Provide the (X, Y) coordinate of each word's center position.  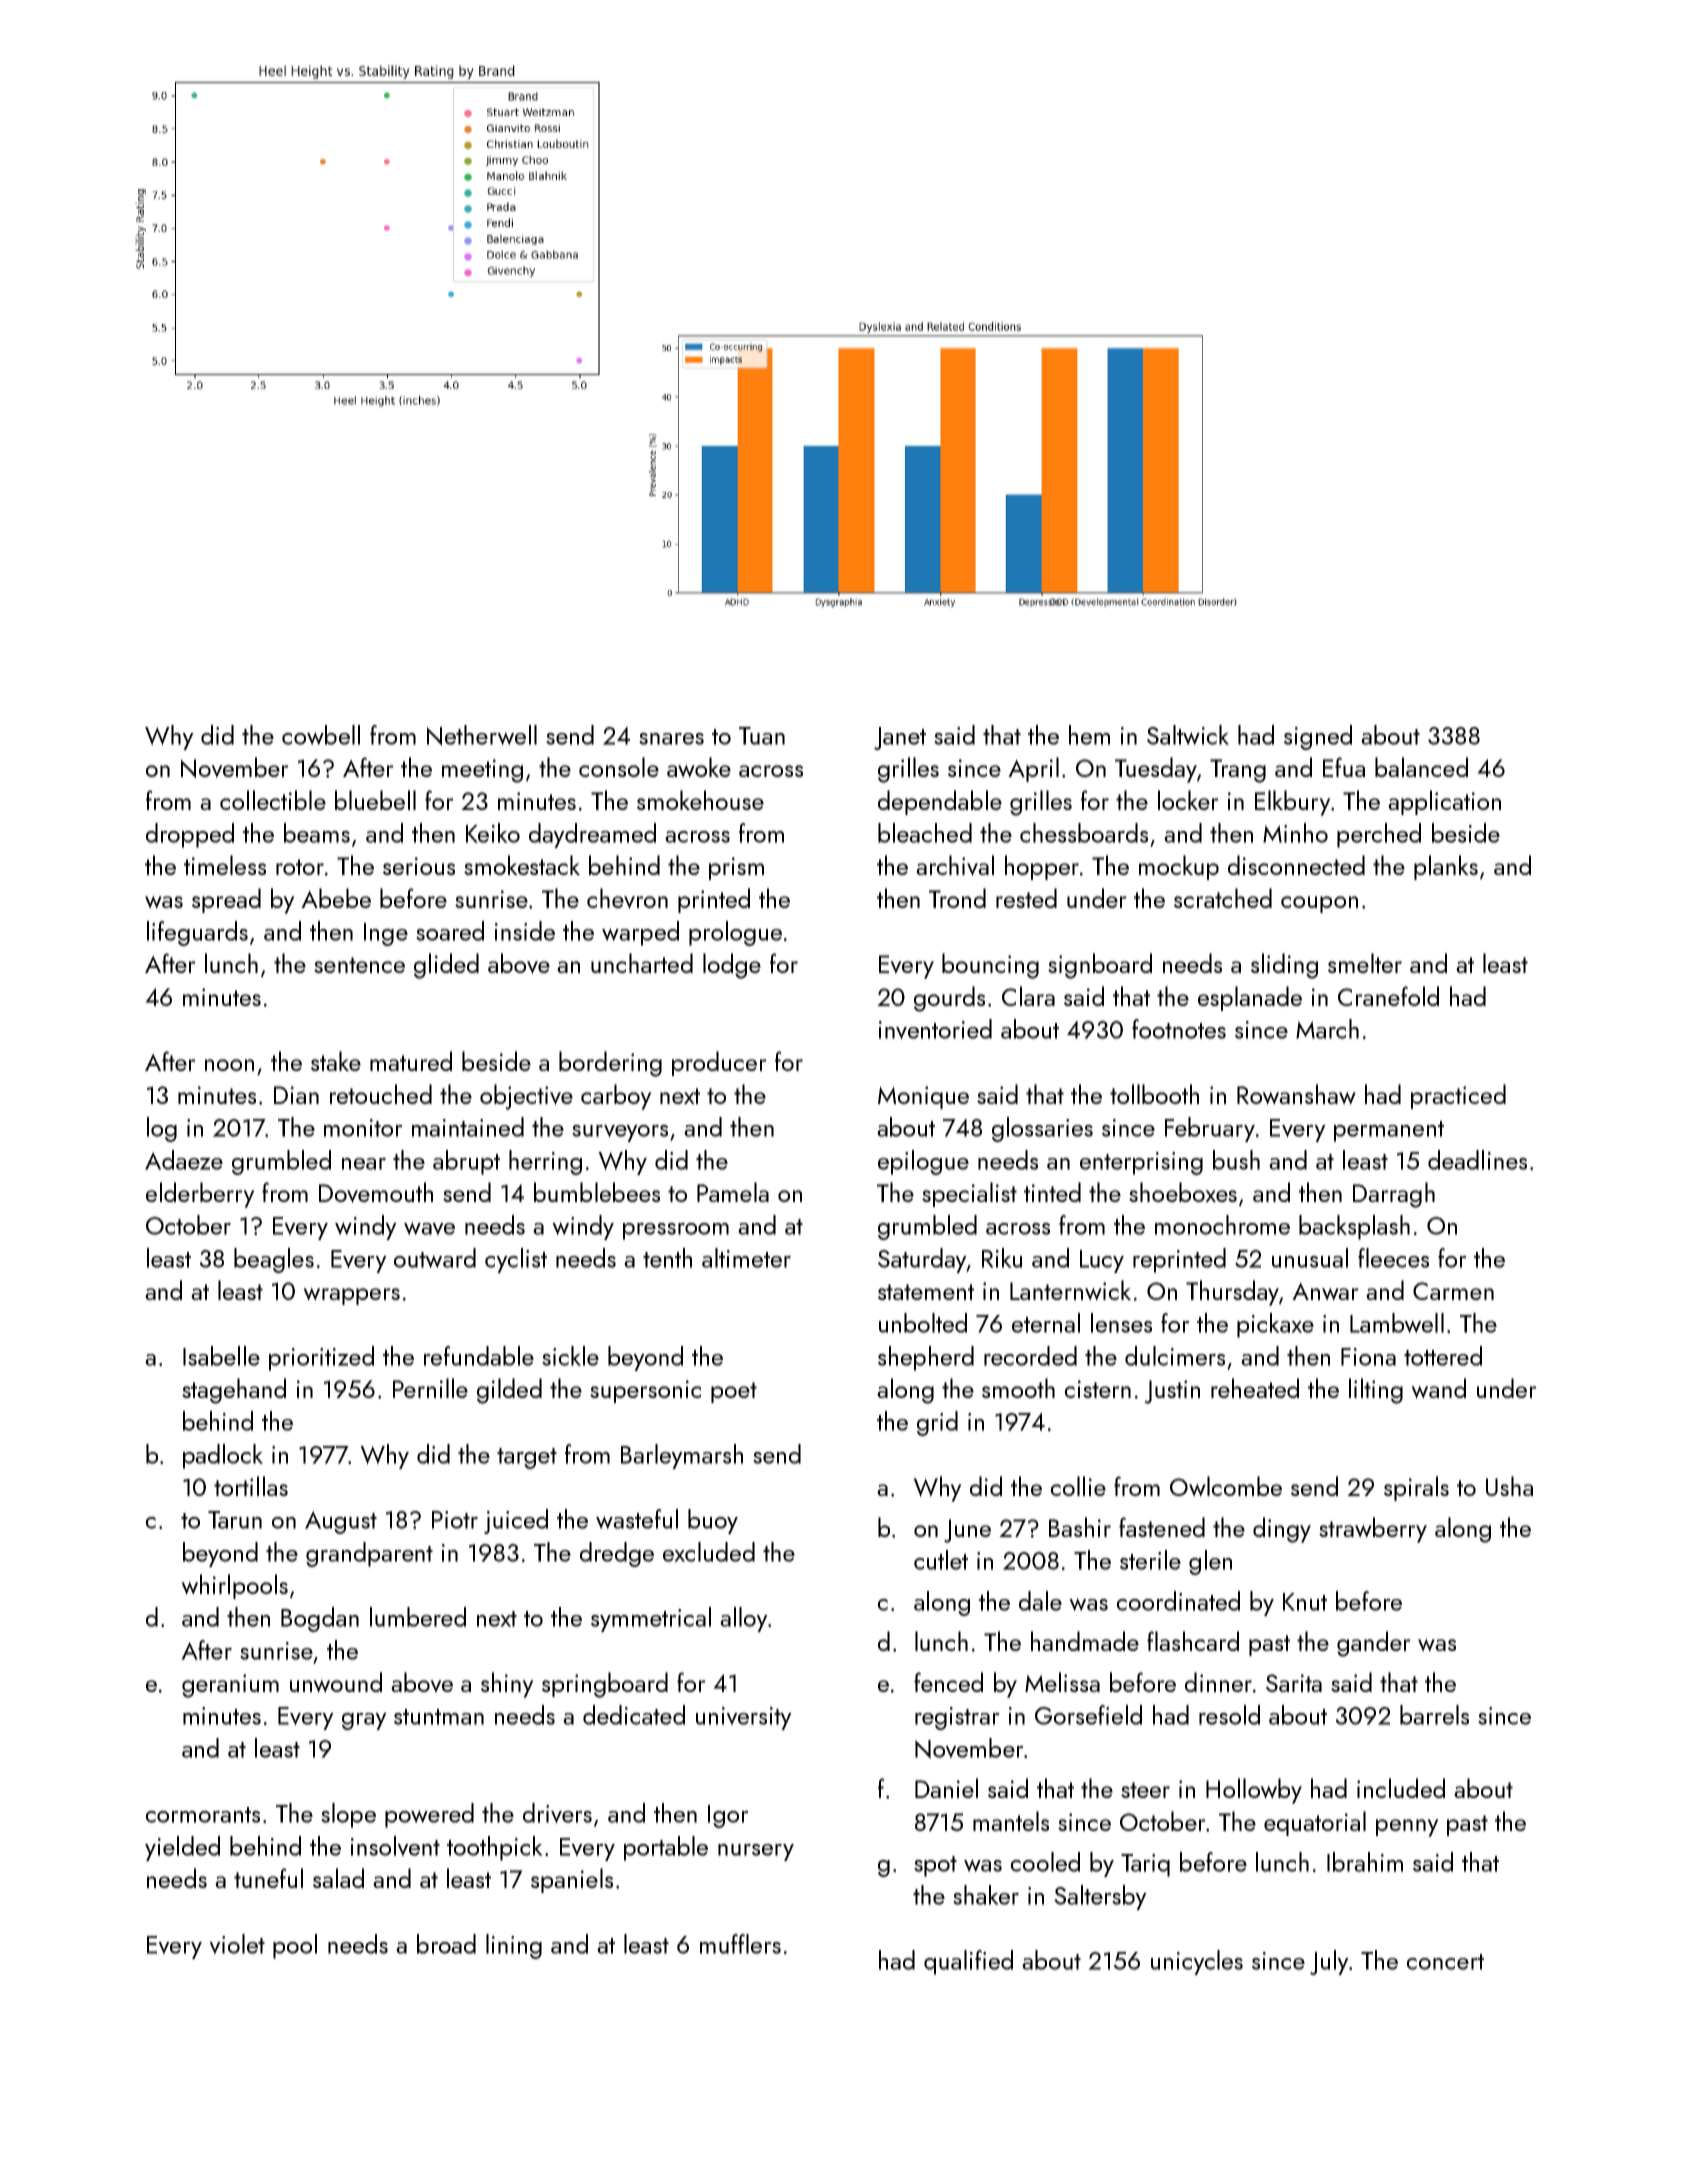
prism (736, 868)
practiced (1458, 1096)
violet (237, 1944)
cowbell (321, 735)
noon (229, 1065)
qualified (968, 1962)
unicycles (1197, 1962)
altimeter (746, 1258)
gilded (509, 1391)
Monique (923, 1097)
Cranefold (1388, 996)
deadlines (1477, 1160)
